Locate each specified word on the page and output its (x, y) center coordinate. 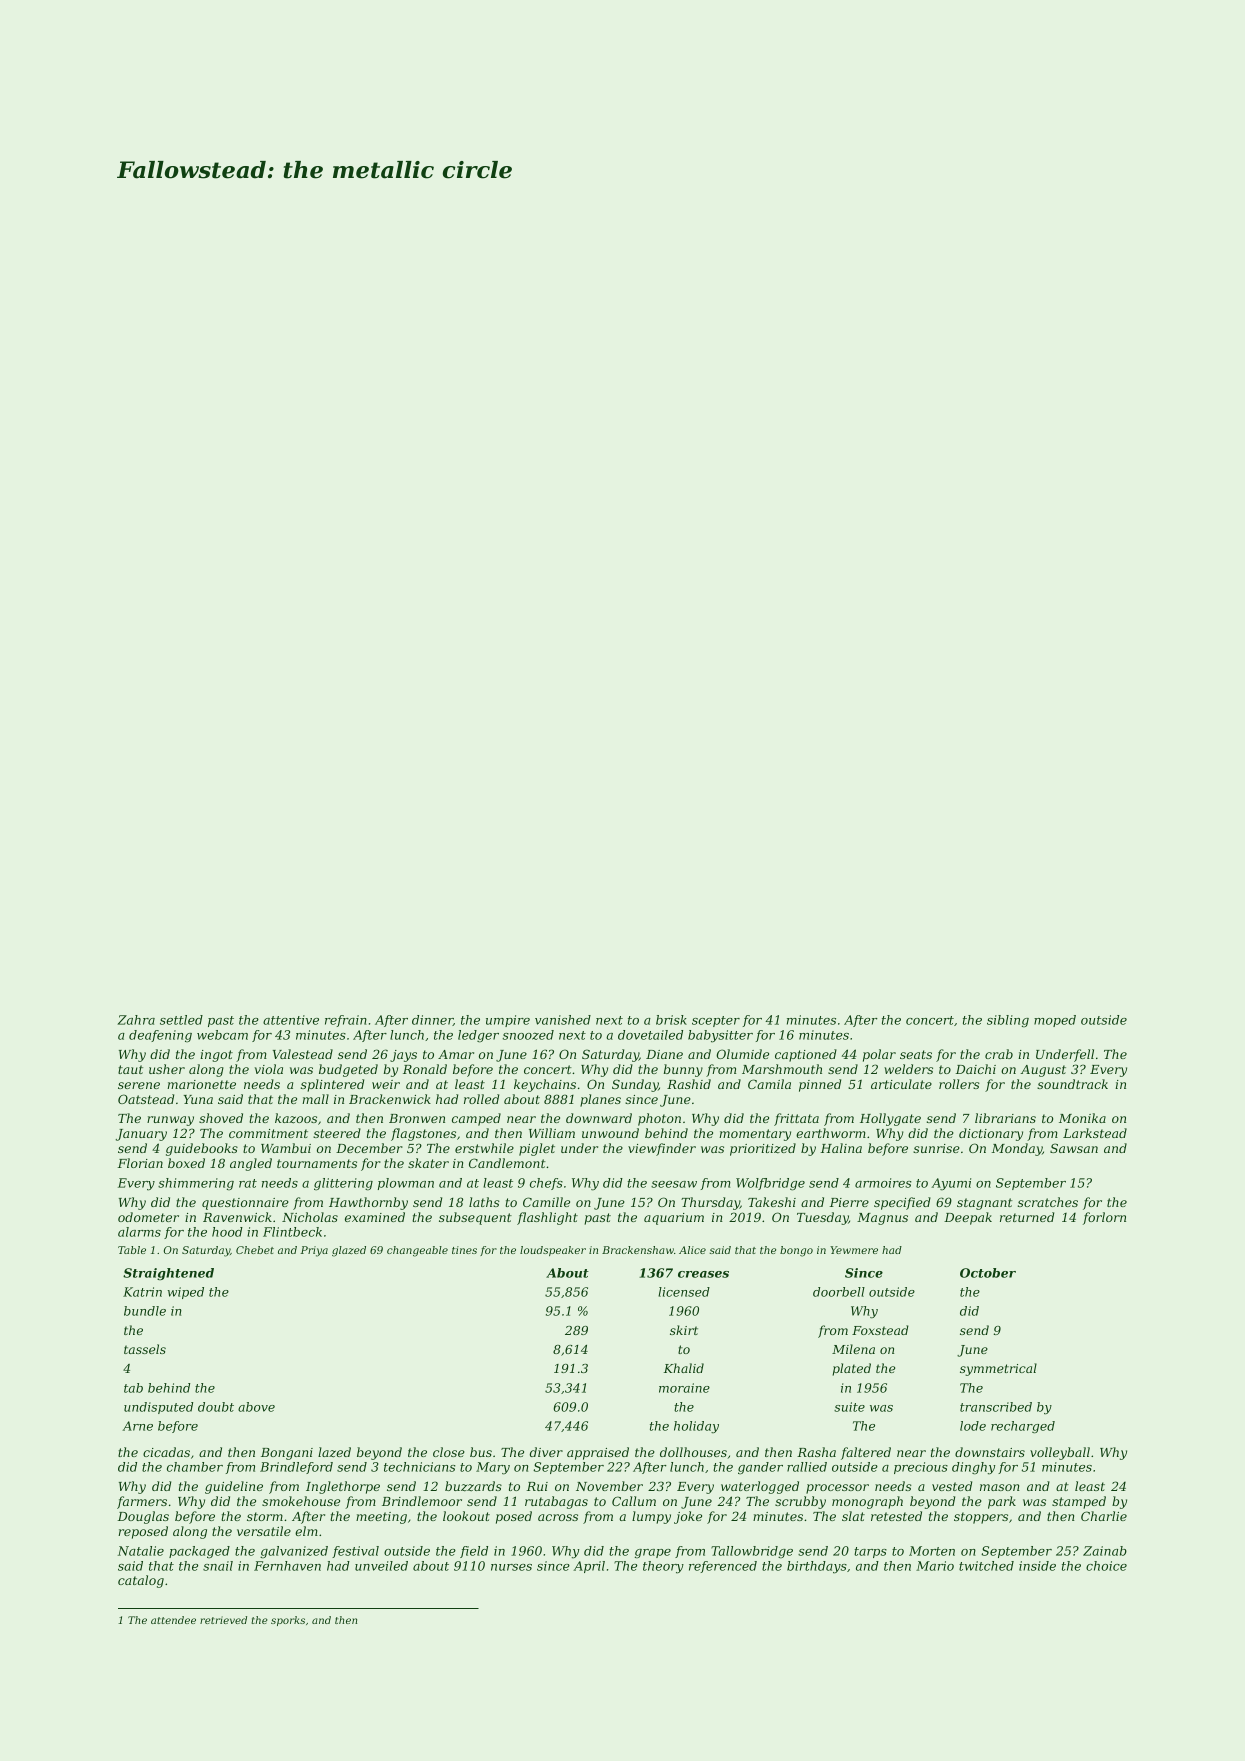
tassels (145, 1349)
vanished (563, 1020)
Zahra (136, 1020)
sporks (288, 1621)
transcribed (996, 1407)
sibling (1008, 1021)
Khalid (684, 1368)
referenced (723, 1567)
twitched (986, 1566)
